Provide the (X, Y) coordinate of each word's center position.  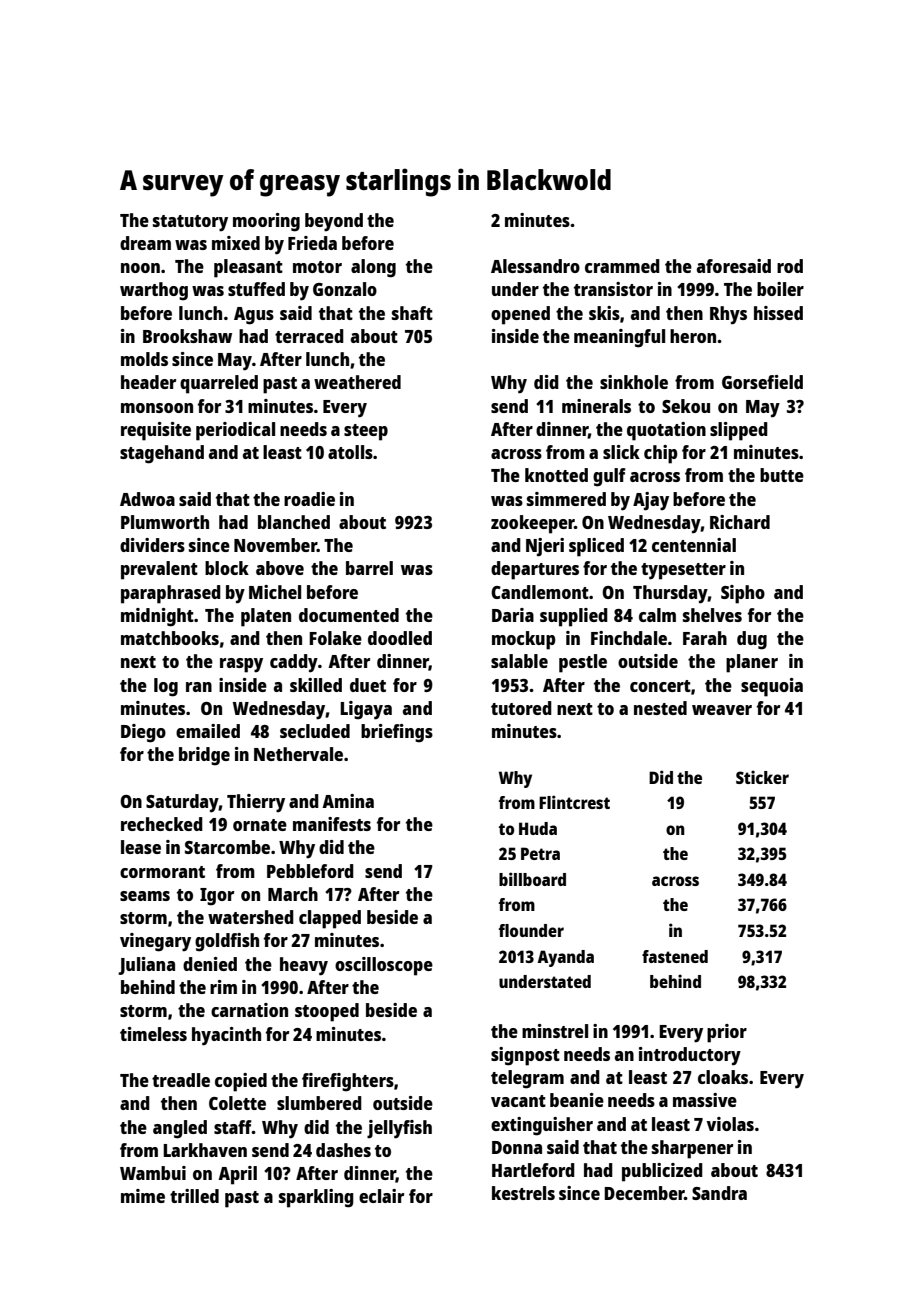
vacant (518, 1101)
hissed (778, 313)
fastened (675, 956)
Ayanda (565, 958)
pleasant (248, 268)
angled (180, 1129)
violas (730, 1124)
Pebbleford (310, 871)
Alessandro (535, 266)
